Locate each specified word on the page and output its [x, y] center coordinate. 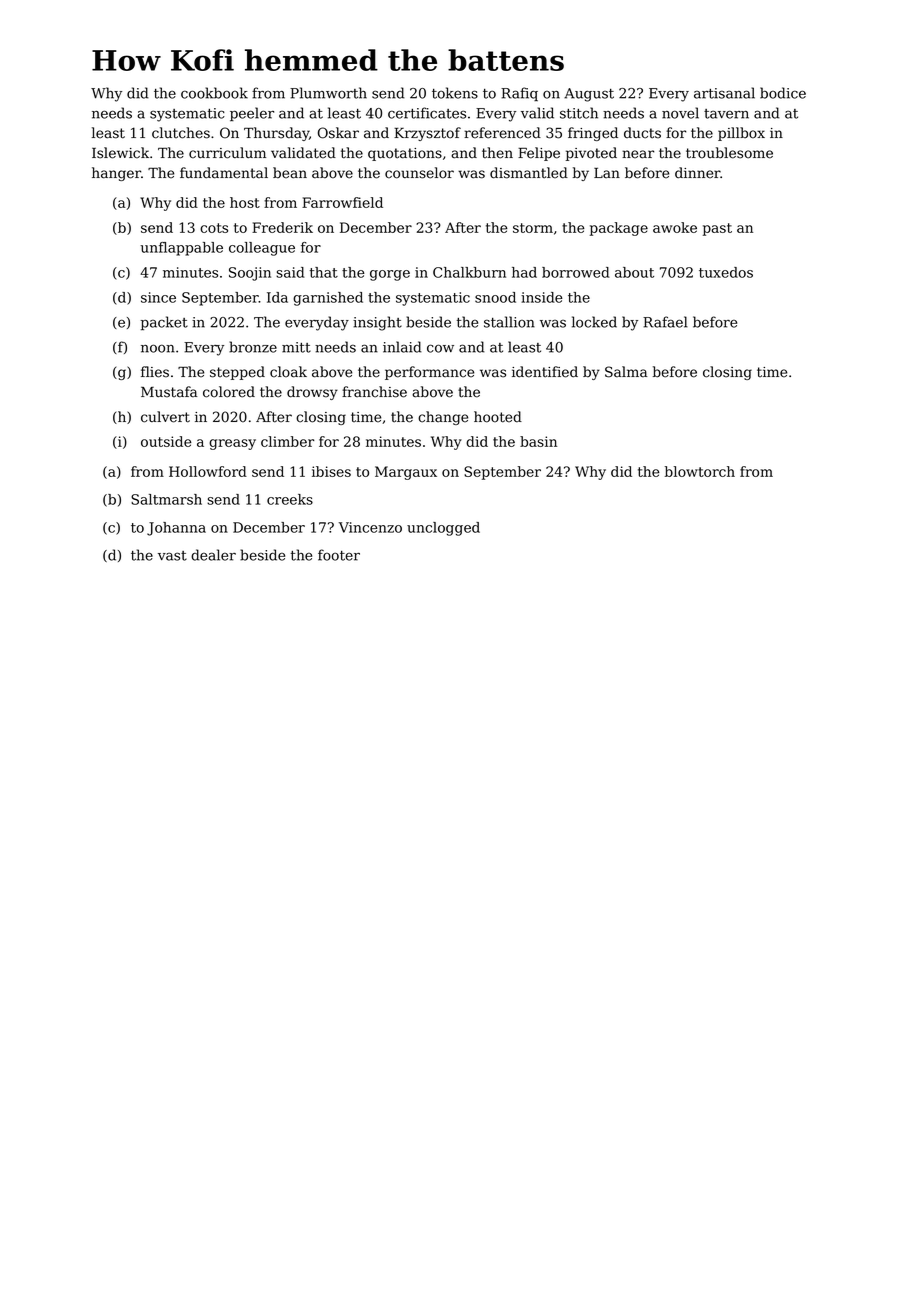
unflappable [182, 249]
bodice [783, 93]
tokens [455, 93]
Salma [626, 372]
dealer [213, 555]
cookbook [214, 93]
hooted [498, 417]
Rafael [665, 322]
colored [229, 392]
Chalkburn [469, 272]
